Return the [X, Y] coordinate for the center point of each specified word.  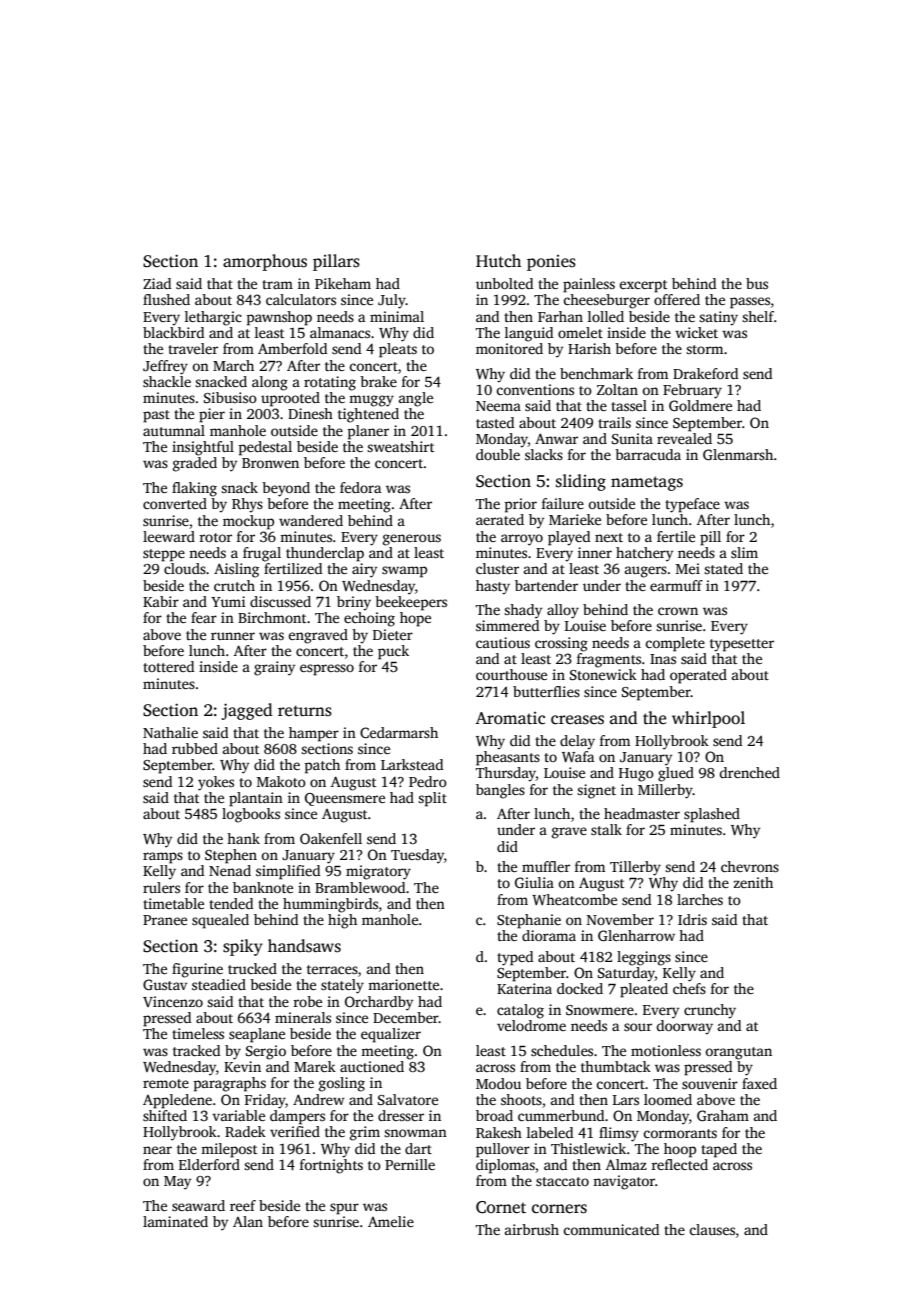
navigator [624, 1182]
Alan [248, 1221]
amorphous [265, 262]
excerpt [643, 286]
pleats [398, 350]
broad [494, 1115]
